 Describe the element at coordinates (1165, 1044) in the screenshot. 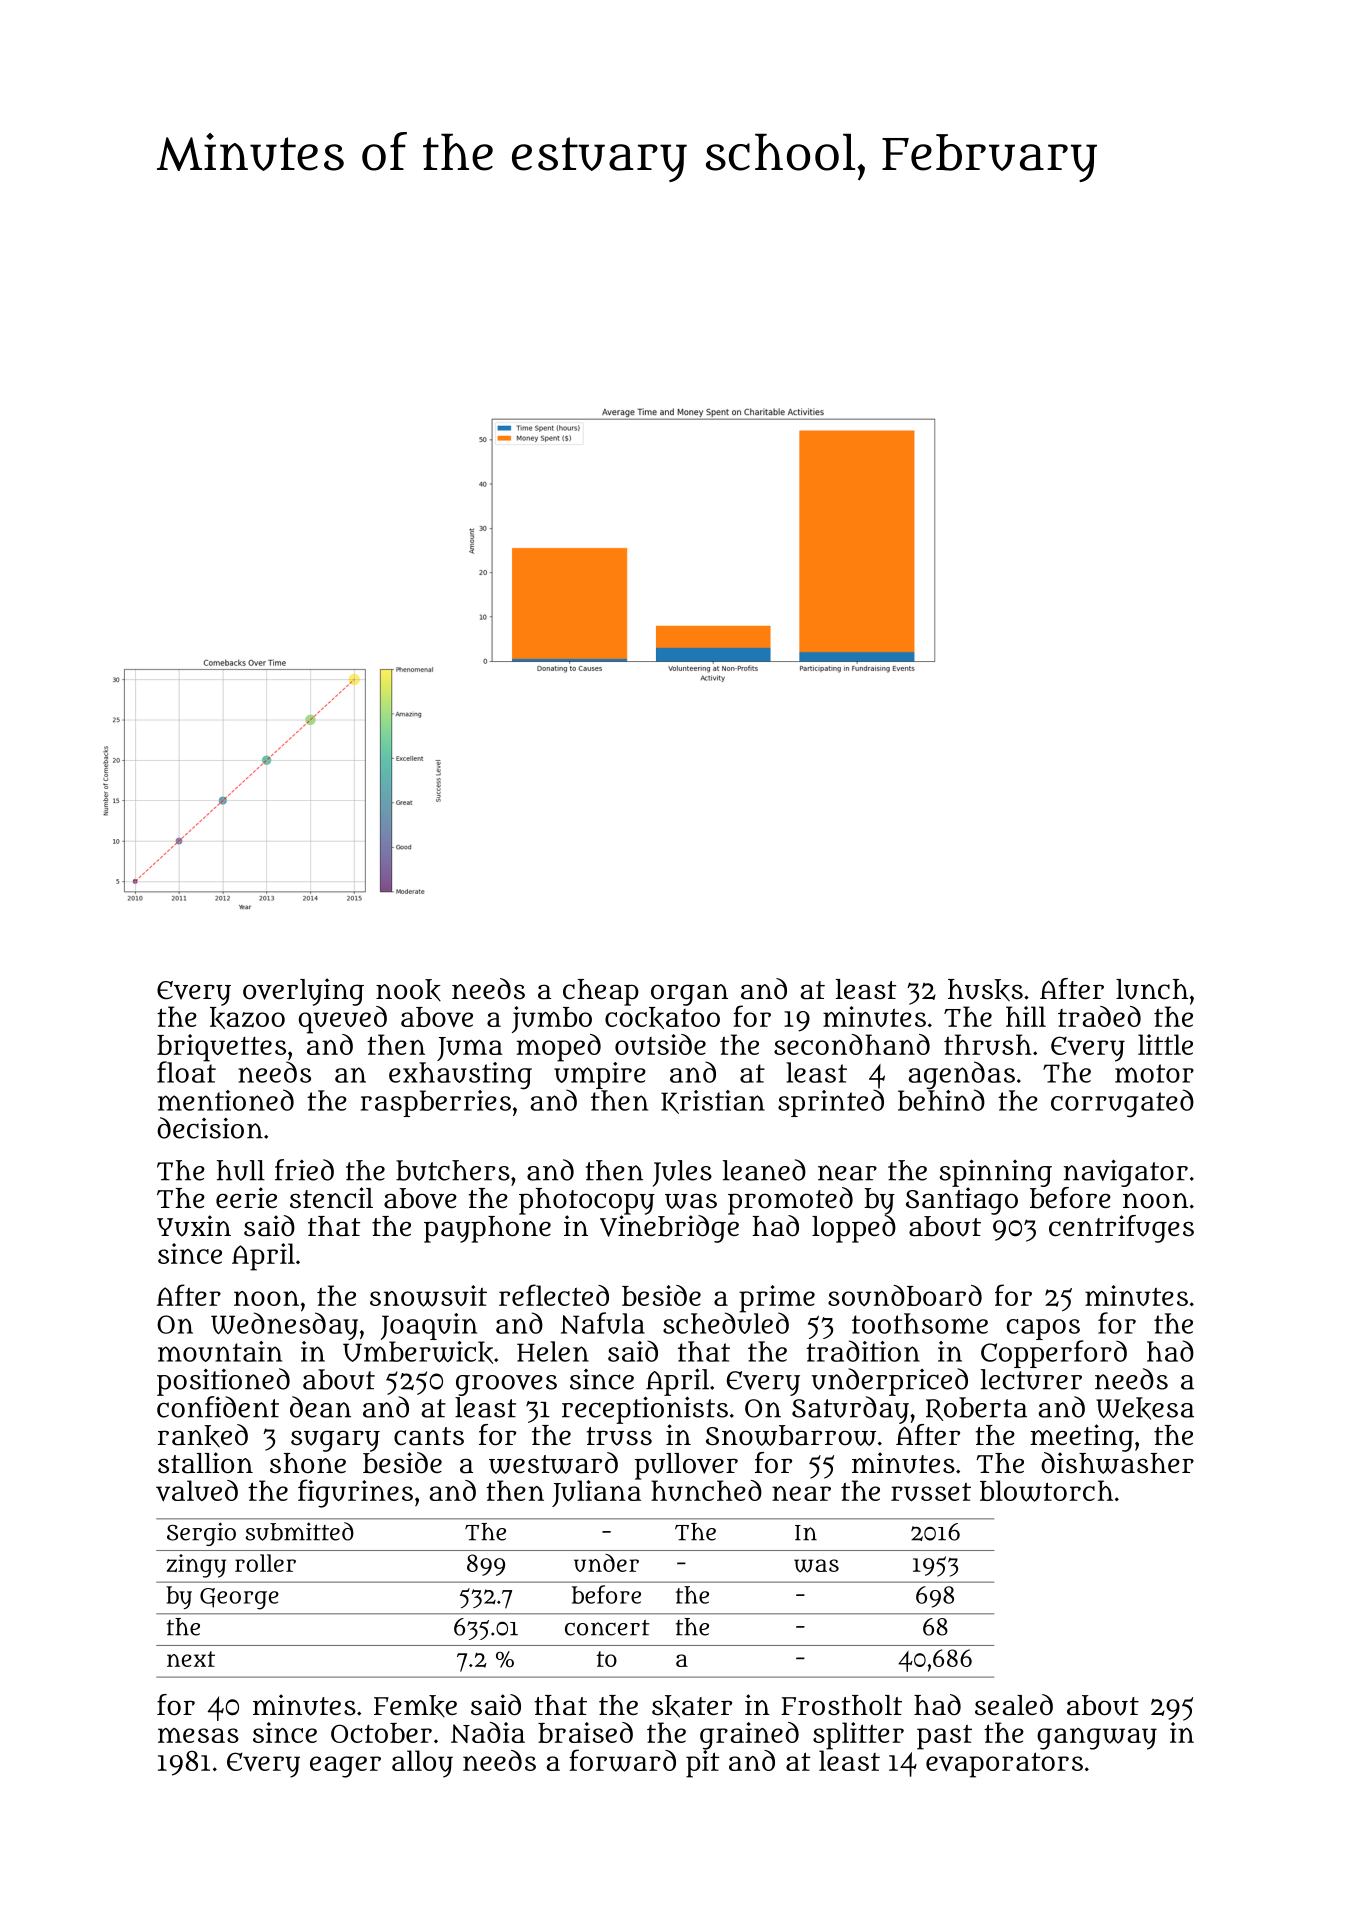

I see `little` at that location.
